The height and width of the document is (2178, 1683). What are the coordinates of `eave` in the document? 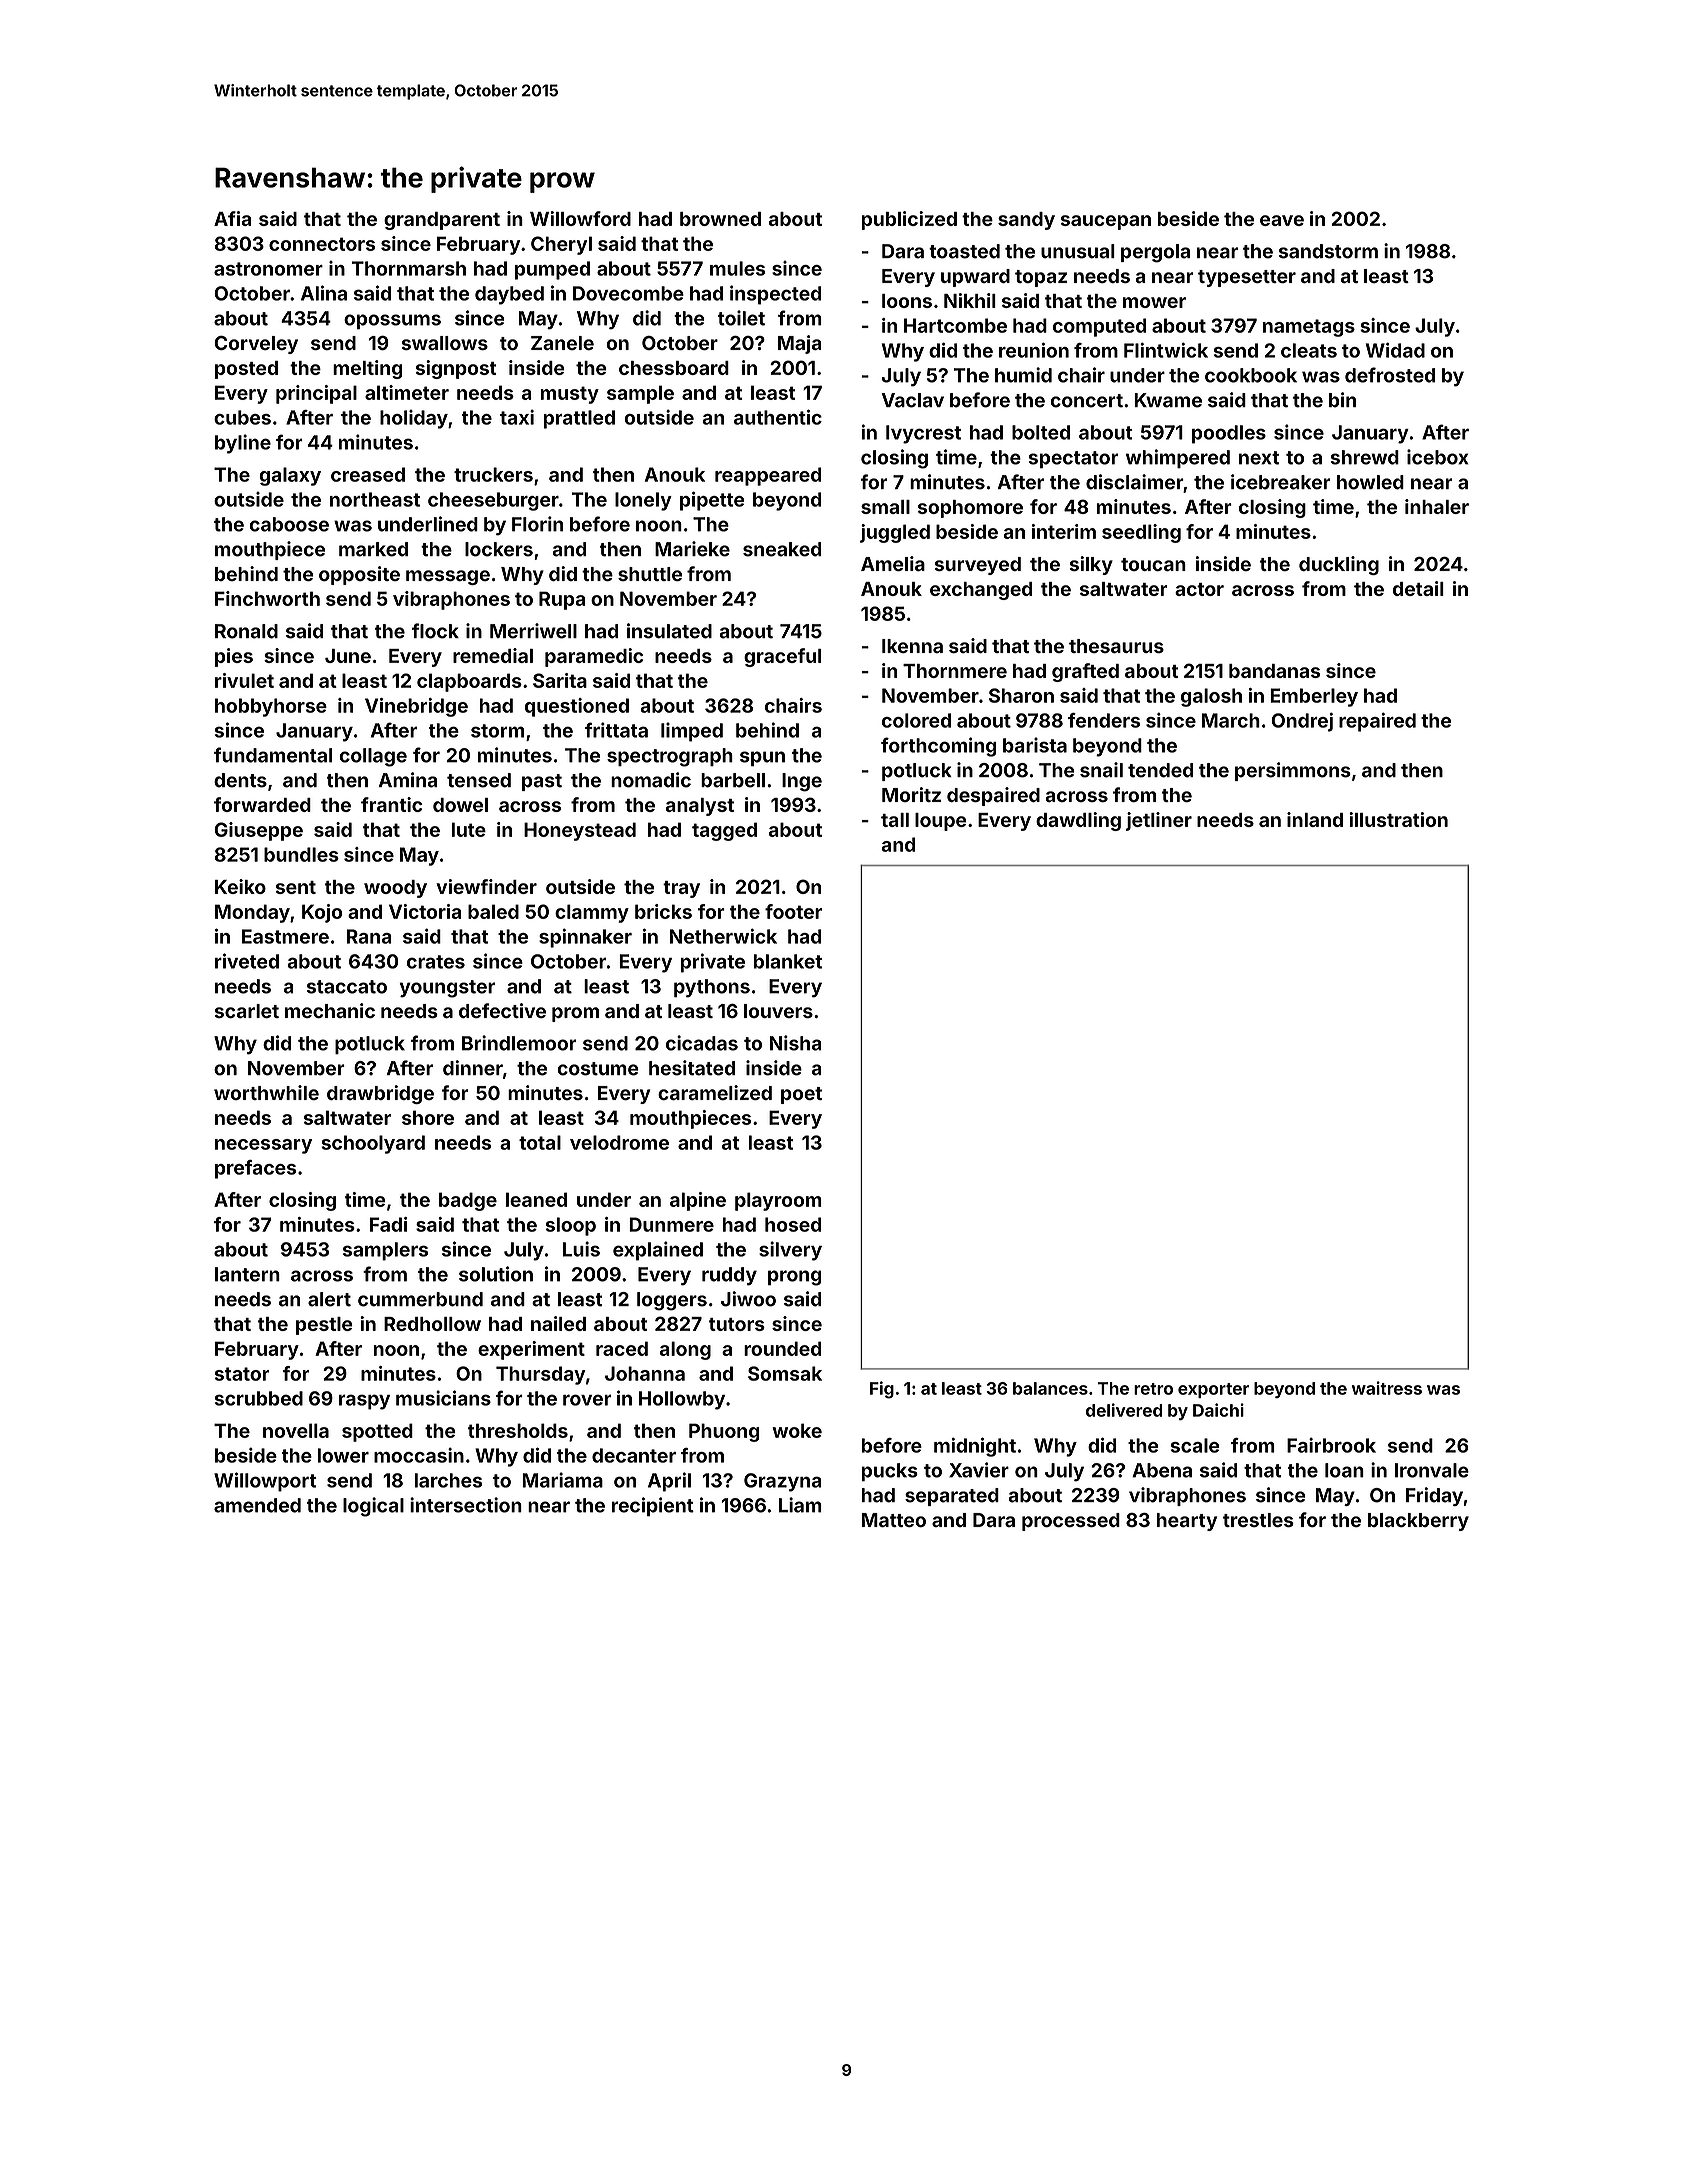 It's located at (1282, 220).
